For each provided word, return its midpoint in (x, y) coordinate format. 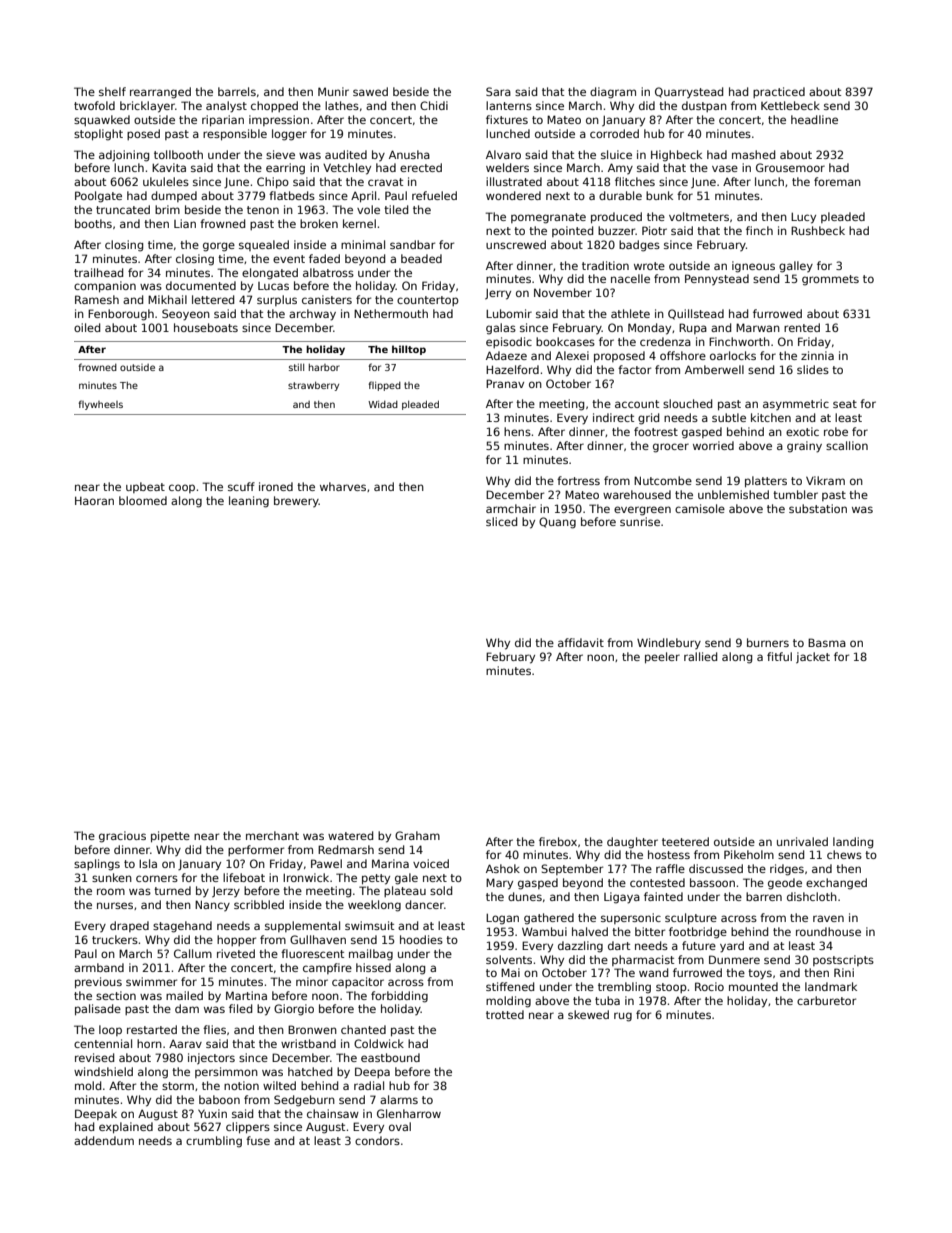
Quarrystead (689, 92)
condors (377, 1140)
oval (400, 1126)
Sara (498, 91)
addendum (104, 1140)
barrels (237, 91)
